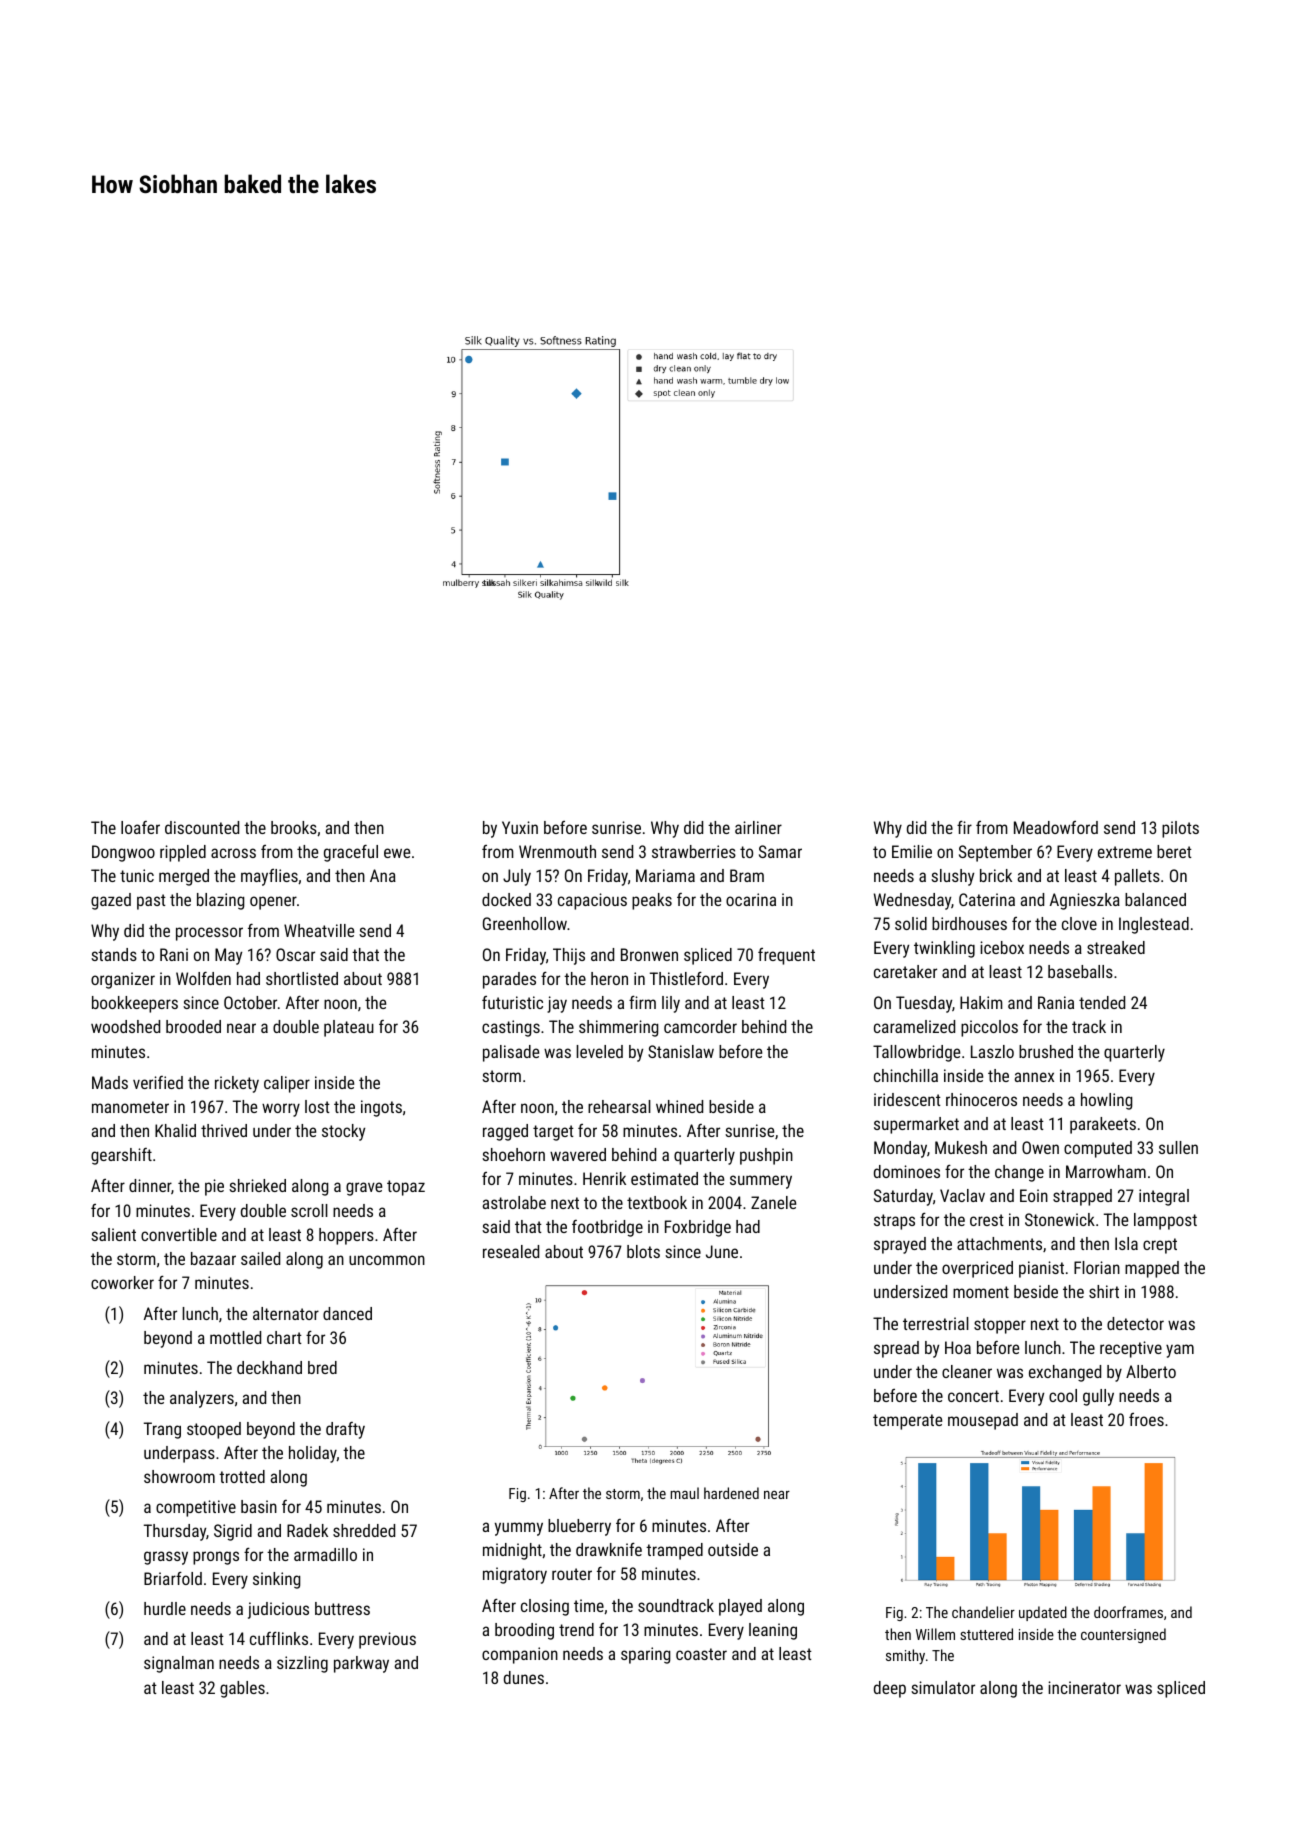 This screenshot has width=1299, height=1837. What do you see at coordinates (1116, 947) in the screenshot?
I see `streaked` at bounding box center [1116, 947].
